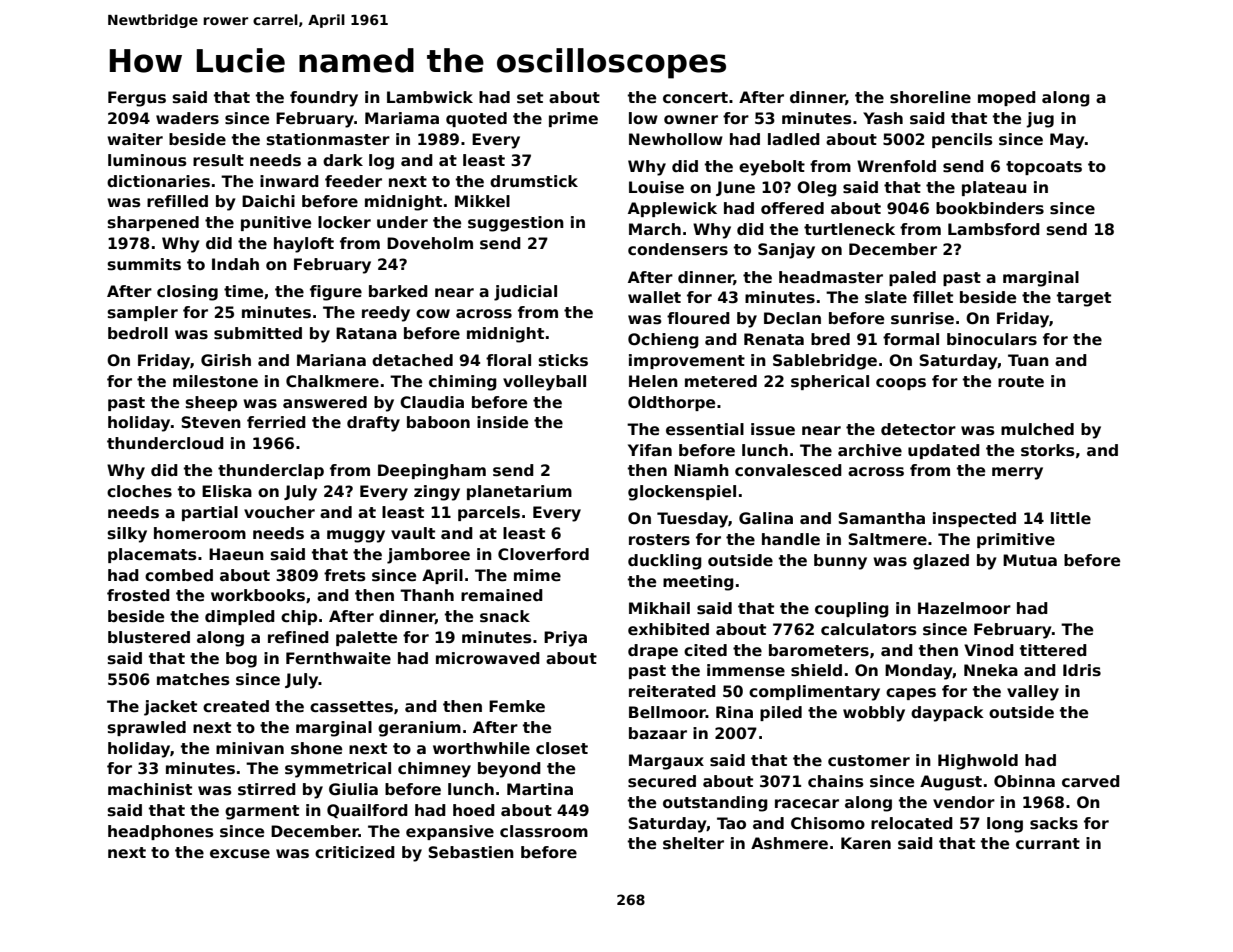 Image resolution: width=1233 pixels, height=952 pixels. Describe the element at coordinates (563, 360) in the page. I see `sticks` at that location.
